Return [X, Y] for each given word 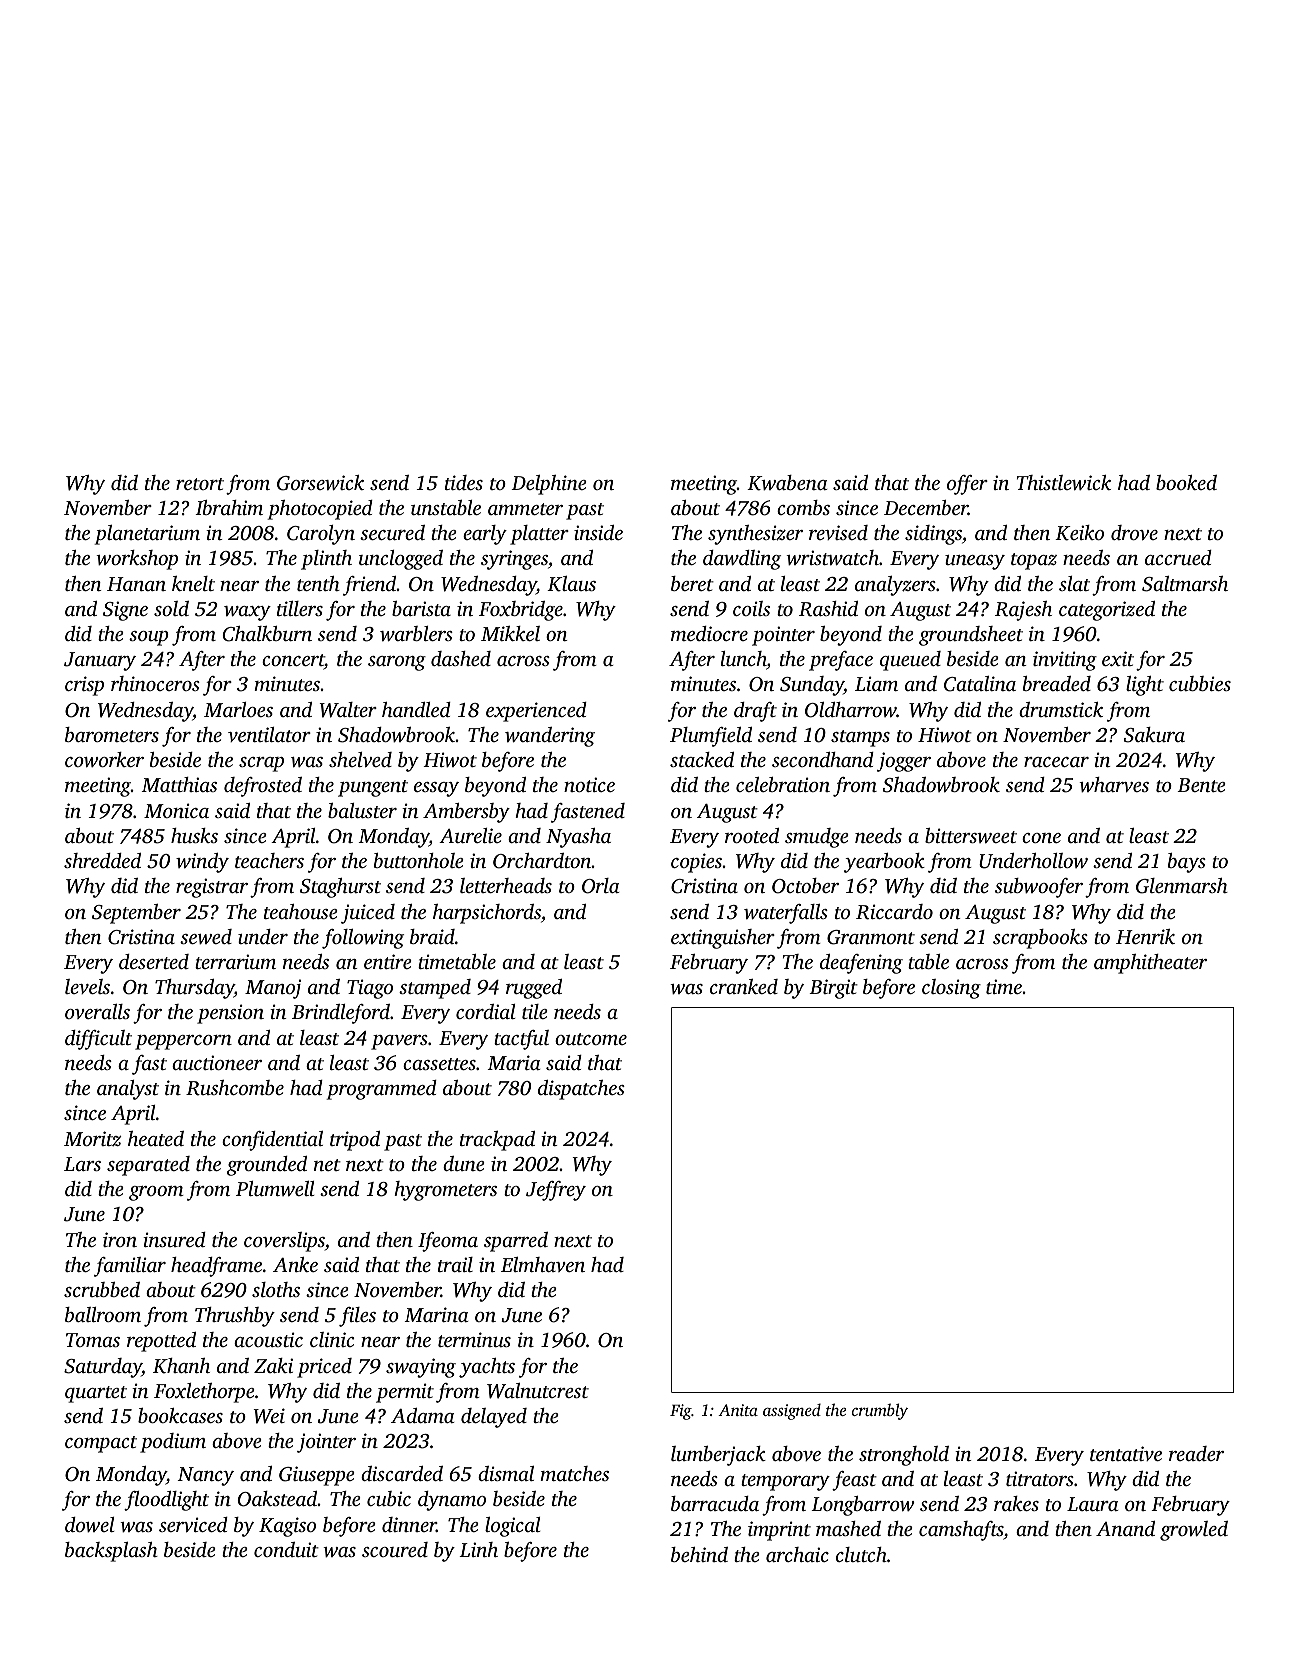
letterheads [506, 885]
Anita [738, 1410]
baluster [362, 810]
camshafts [961, 1531]
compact [101, 1444]
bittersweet [971, 835]
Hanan [136, 584]
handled [416, 709]
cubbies [1200, 683]
